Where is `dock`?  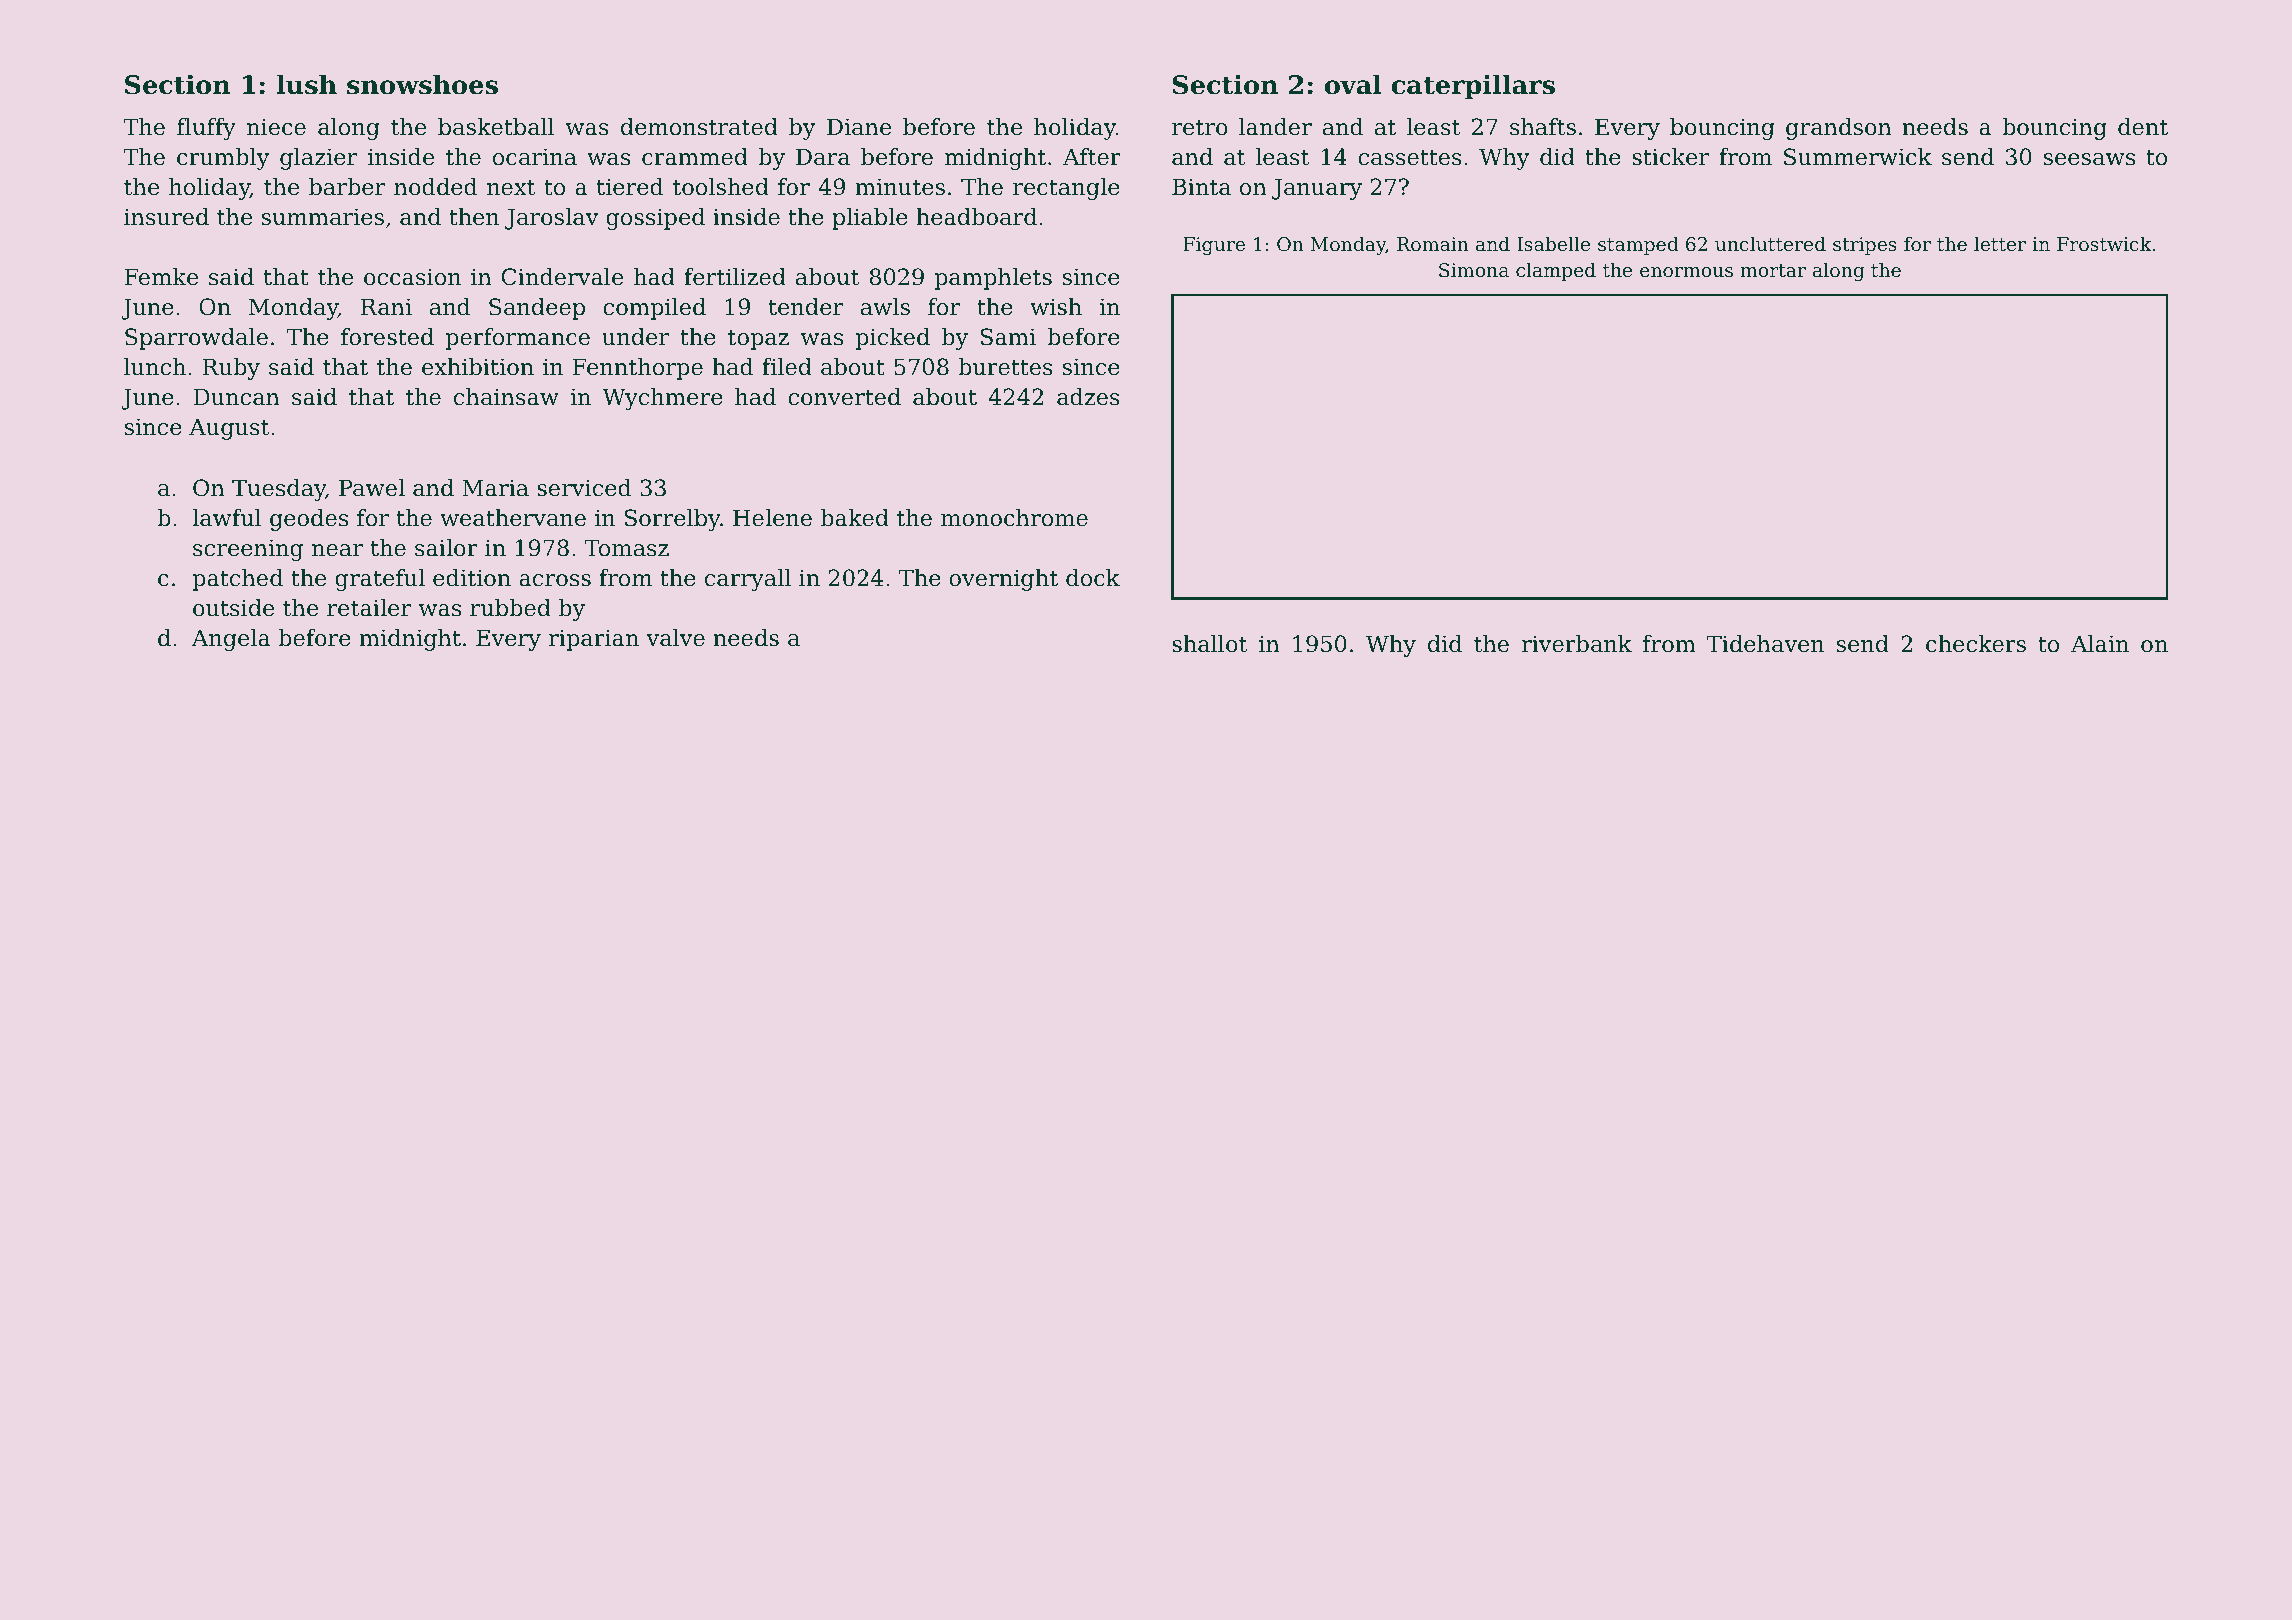
dock is located at coordinates (1093, 578).
